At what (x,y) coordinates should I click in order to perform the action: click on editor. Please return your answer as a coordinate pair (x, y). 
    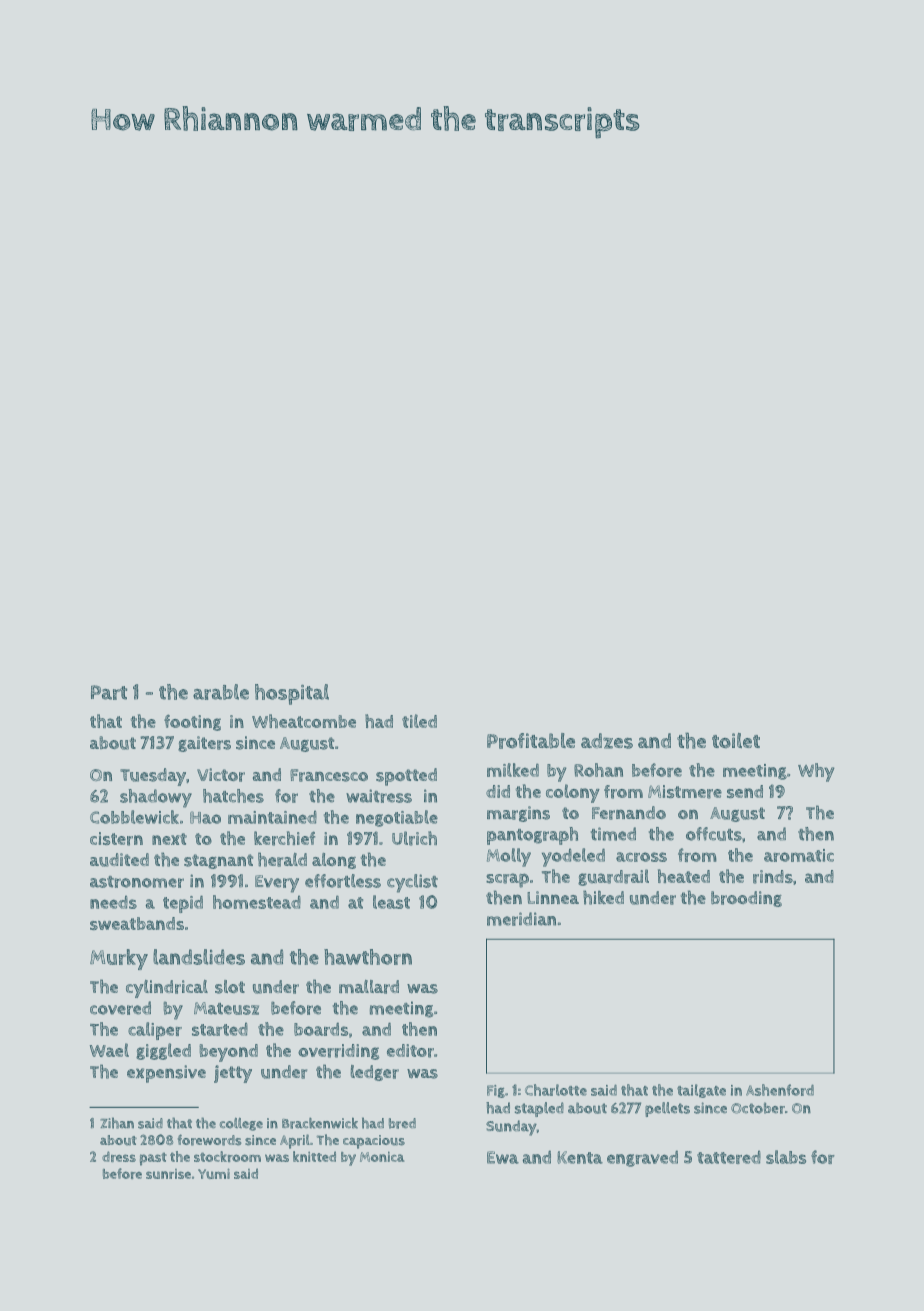
    Looking at the image, I should click on (410, 1051).
